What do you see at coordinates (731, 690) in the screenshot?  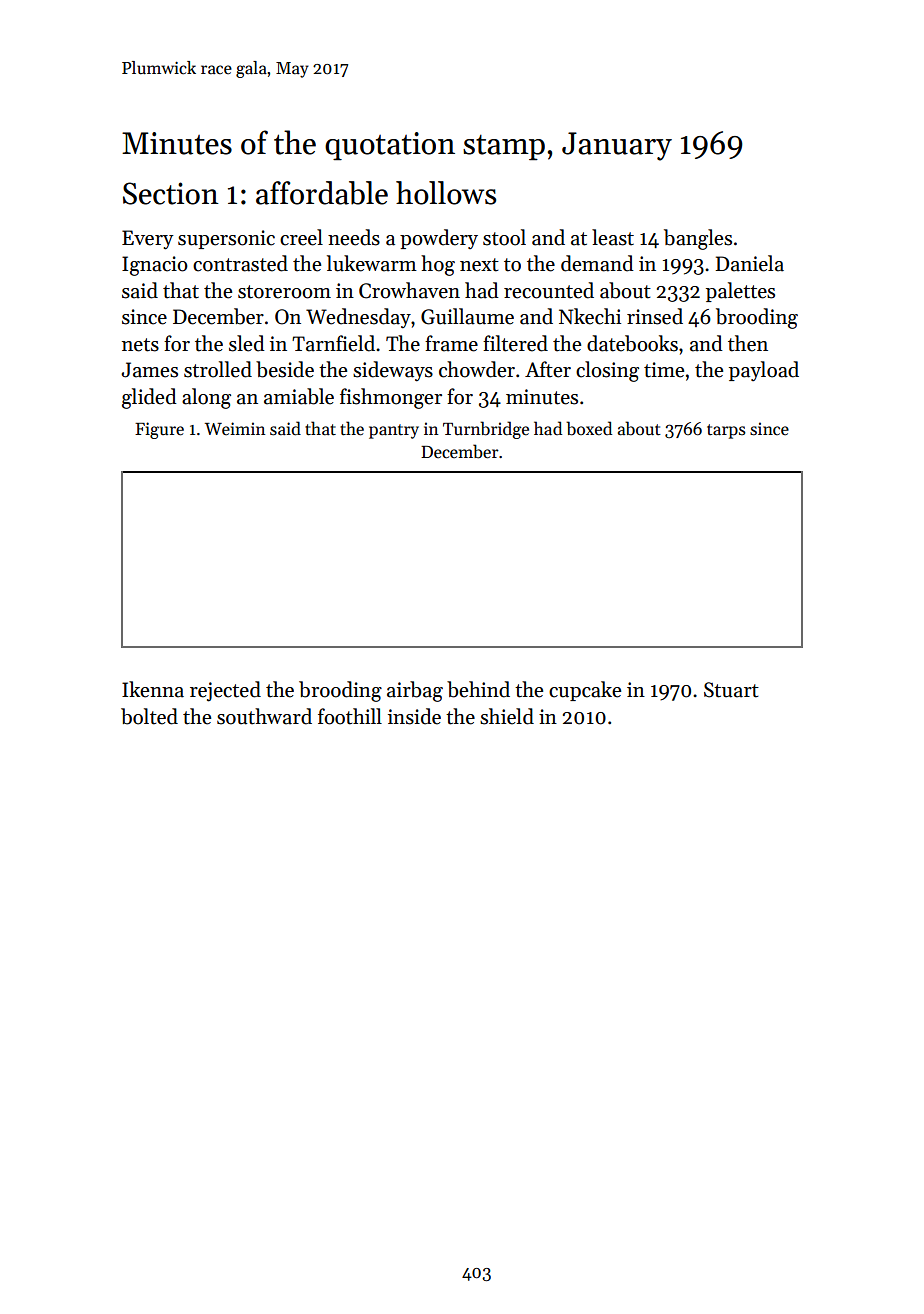 I see `Stuart` at bounding box center [731, 690].
